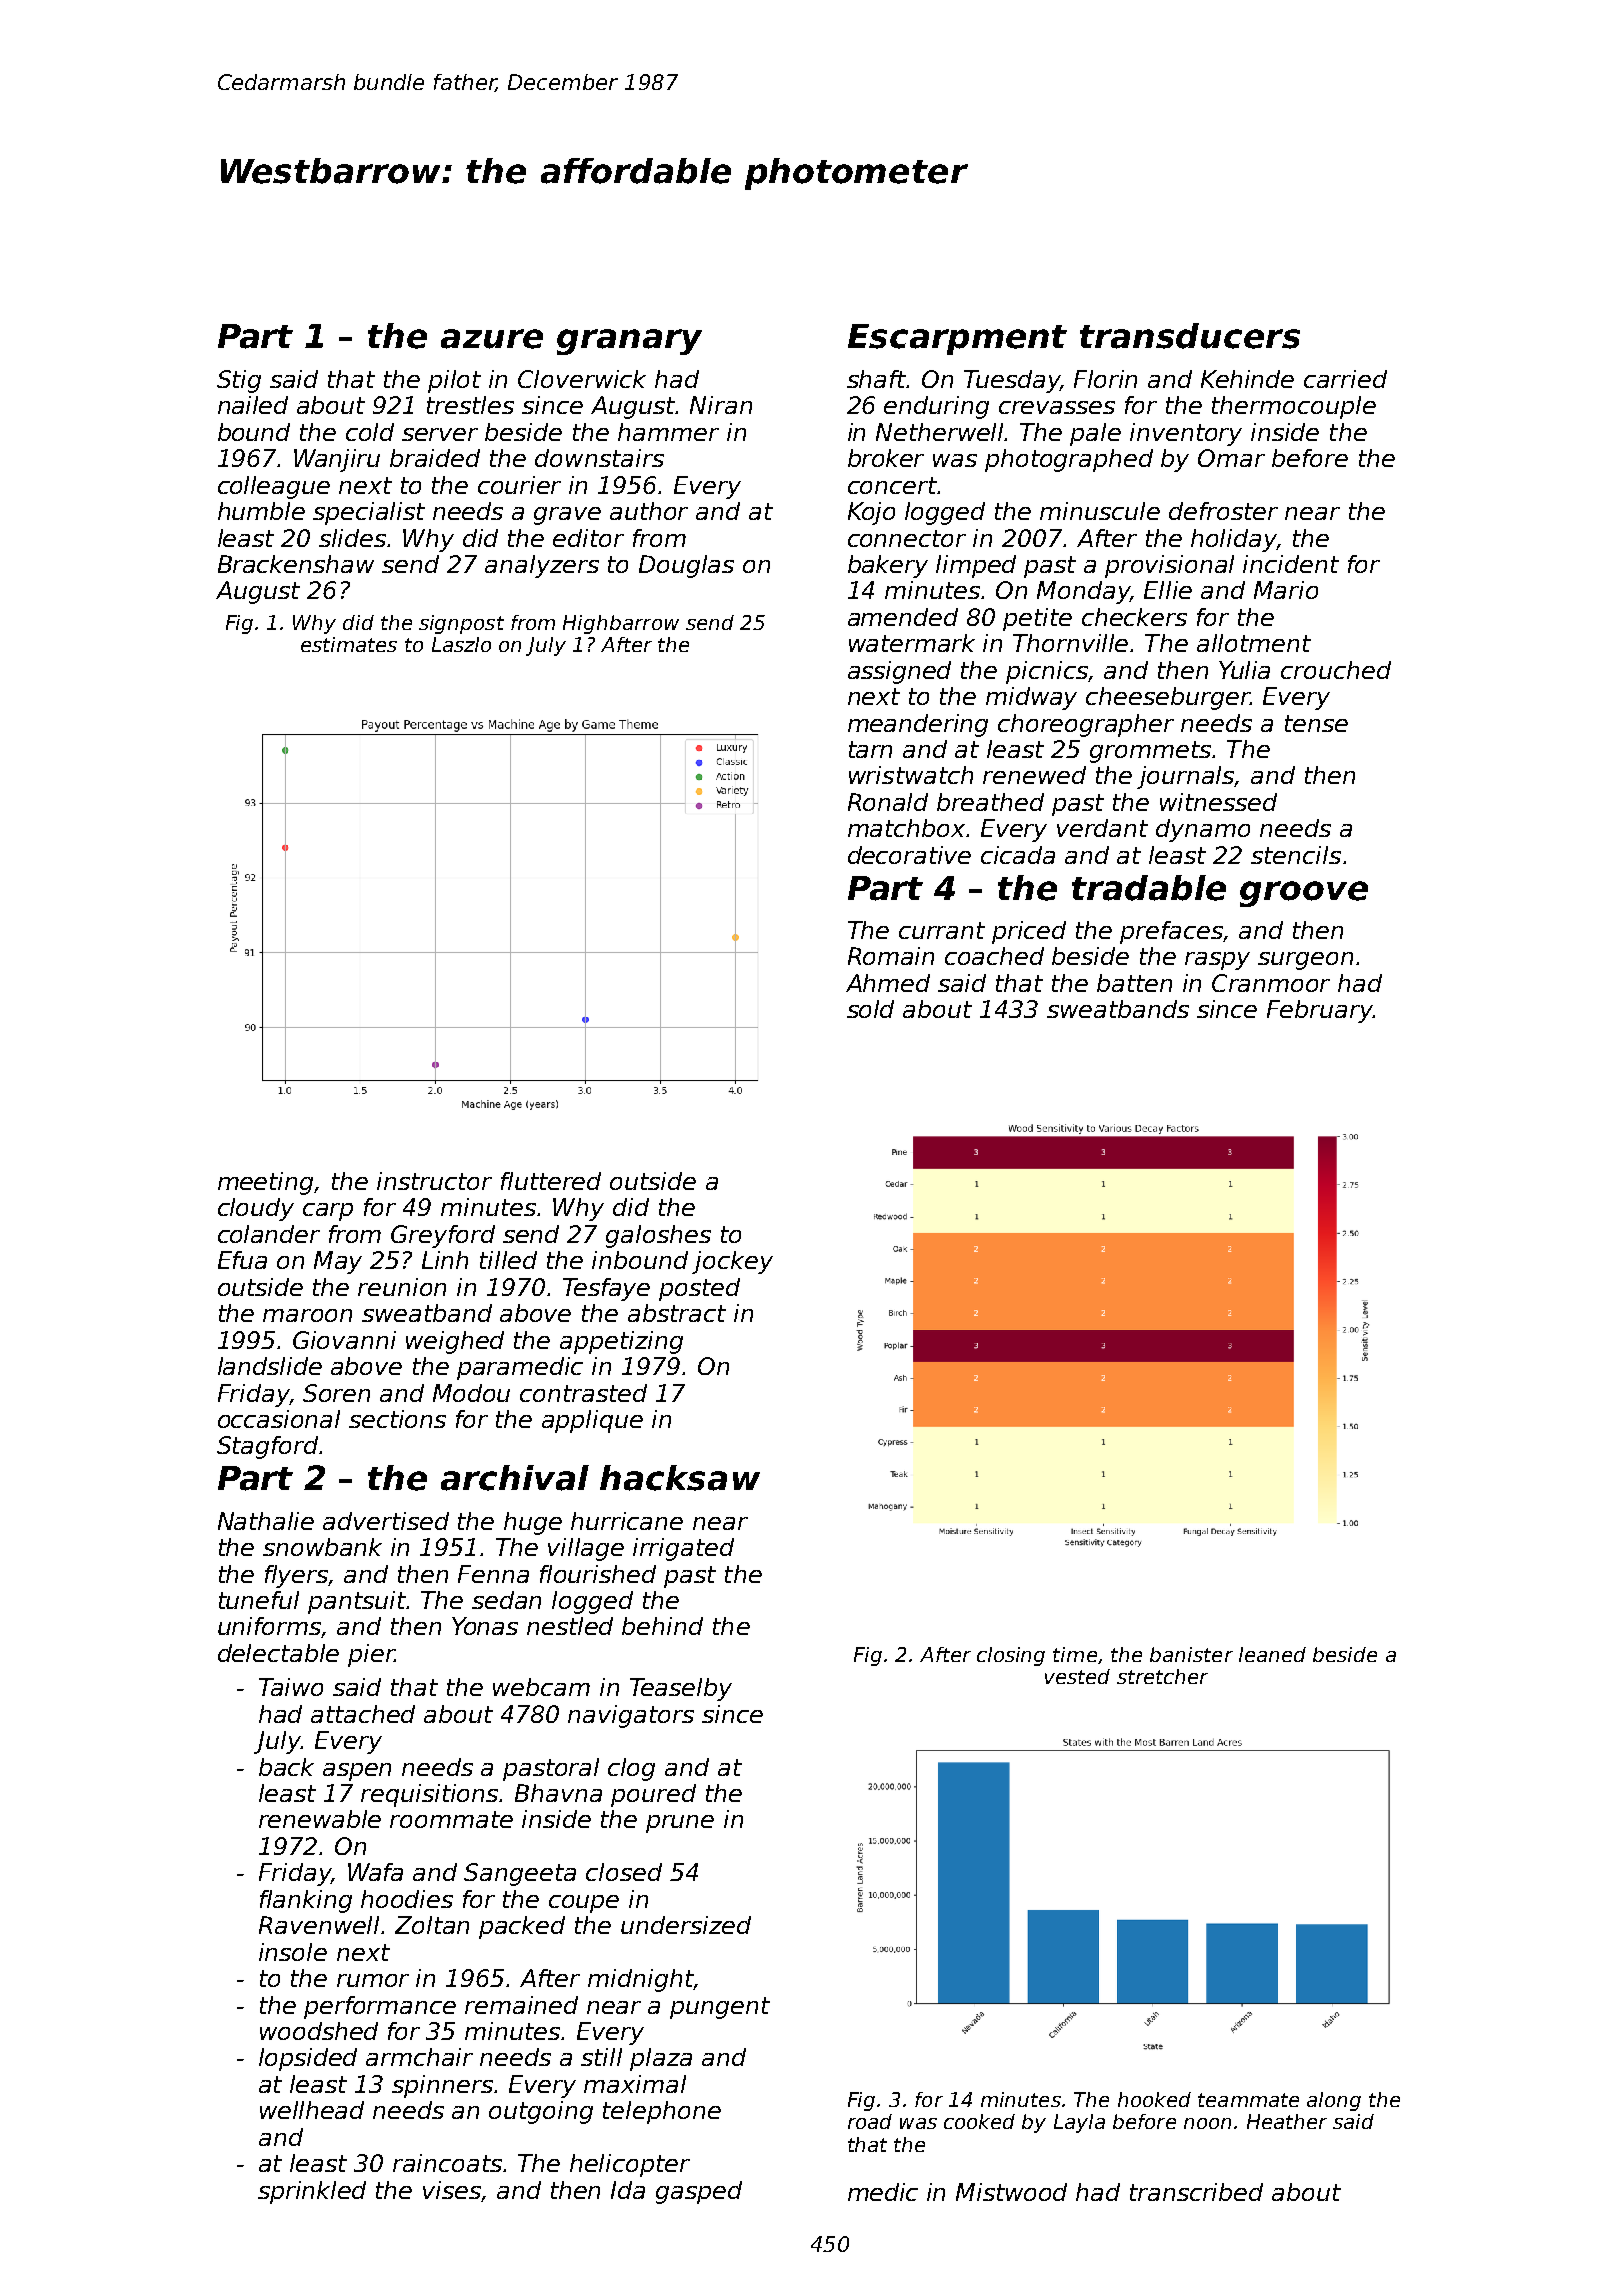  I want to click on along, so click(1334, 2101).
